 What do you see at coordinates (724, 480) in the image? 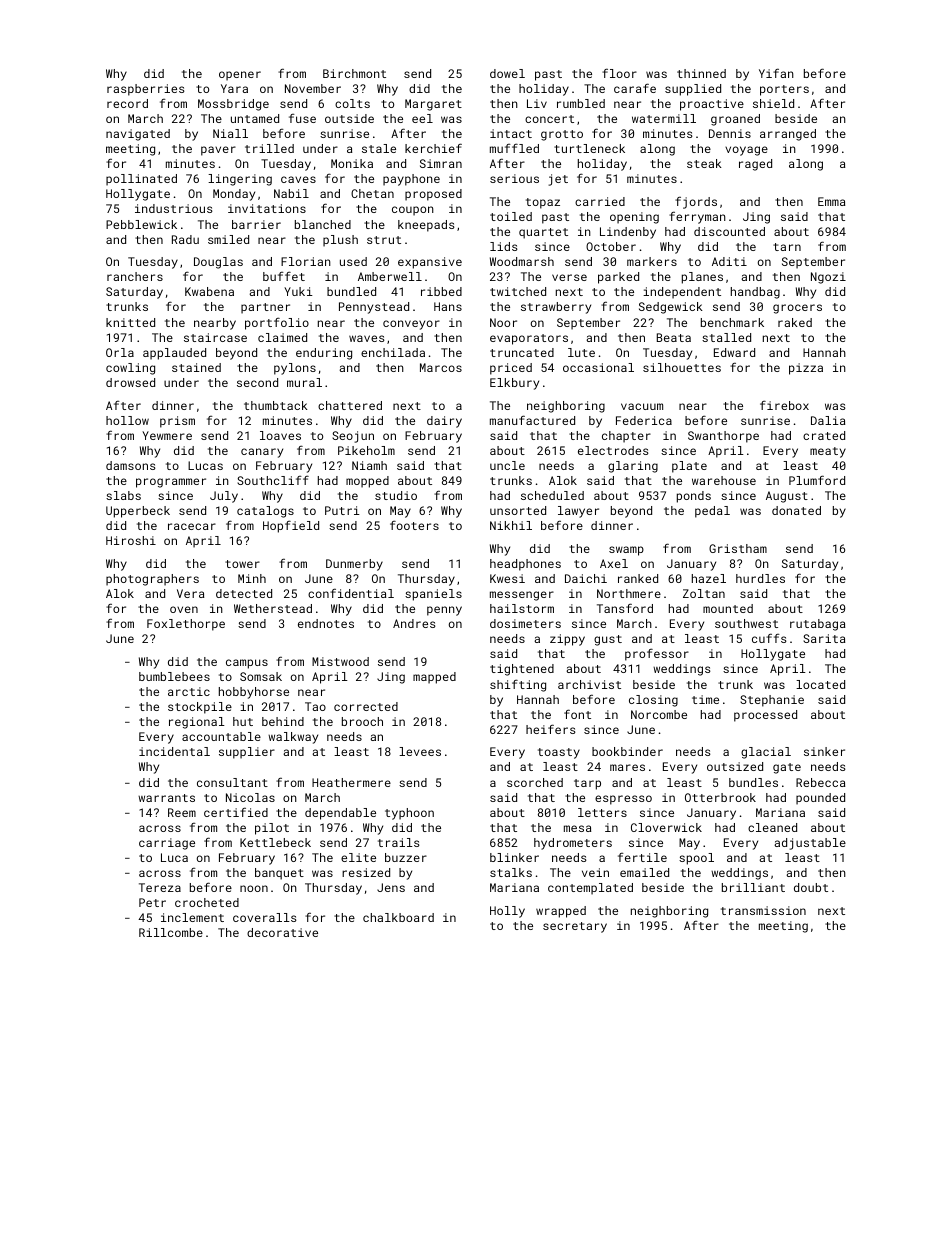
I see `warehouse` at bounding box center [724, 480].
